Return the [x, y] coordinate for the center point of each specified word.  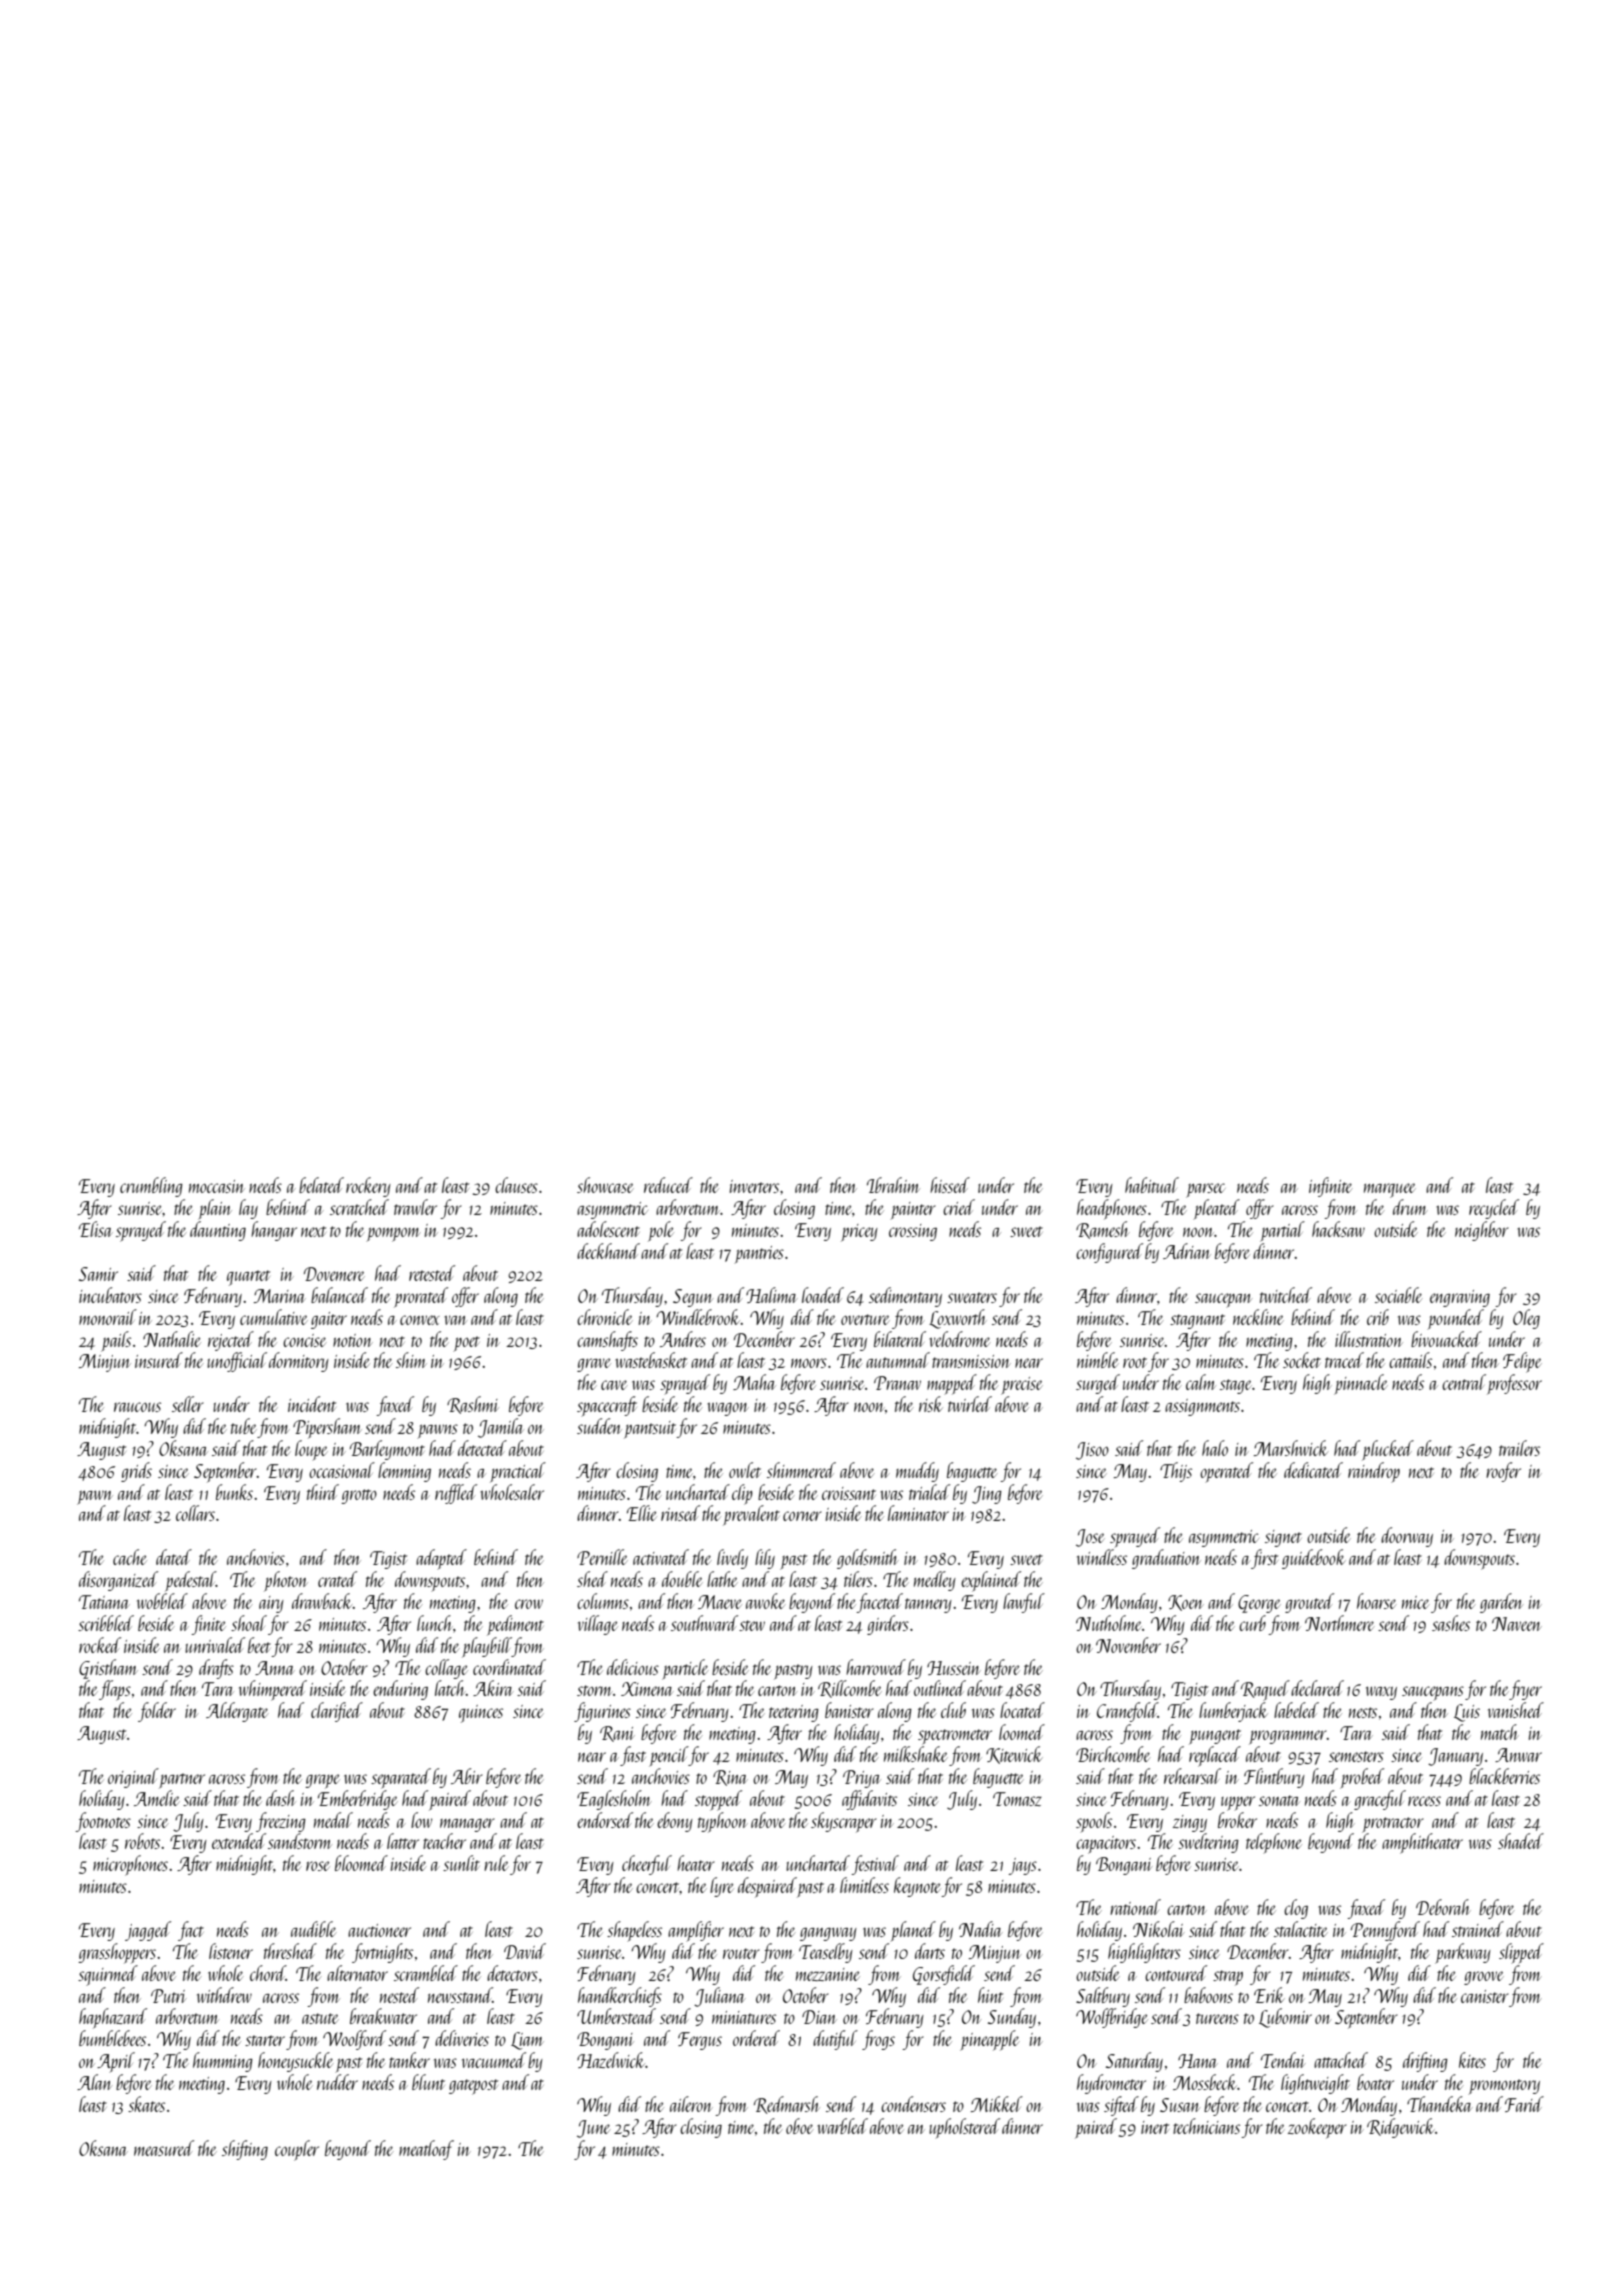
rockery [368, 1187]
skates [146, 2104]
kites [1472, 2060]
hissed [950, 1185]
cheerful [647, 1865]
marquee [1390, 1190]
